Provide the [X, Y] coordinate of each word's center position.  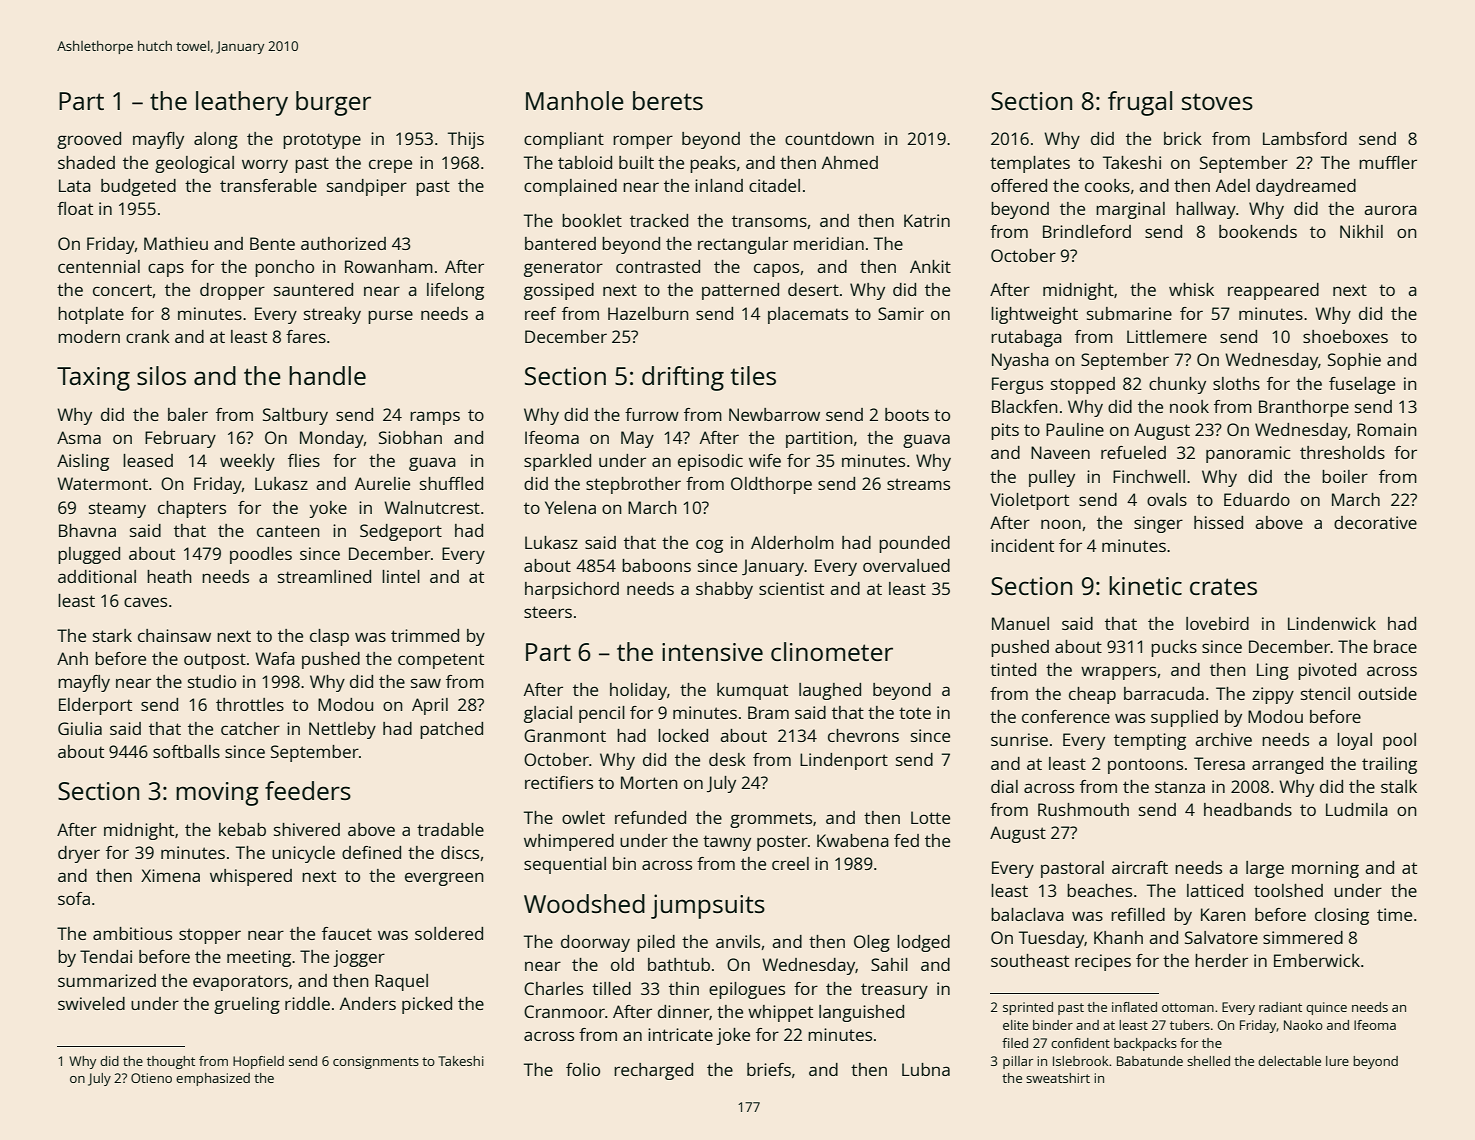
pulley [1052, 478]
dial [1004, 786]
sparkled [557, 462]
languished [861, 1013]
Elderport [95, 706]
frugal [1140, 103]
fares [306, 336]
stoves [1217, 101]
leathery [242, 103]
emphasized [213, 1079]
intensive [712, 652]
